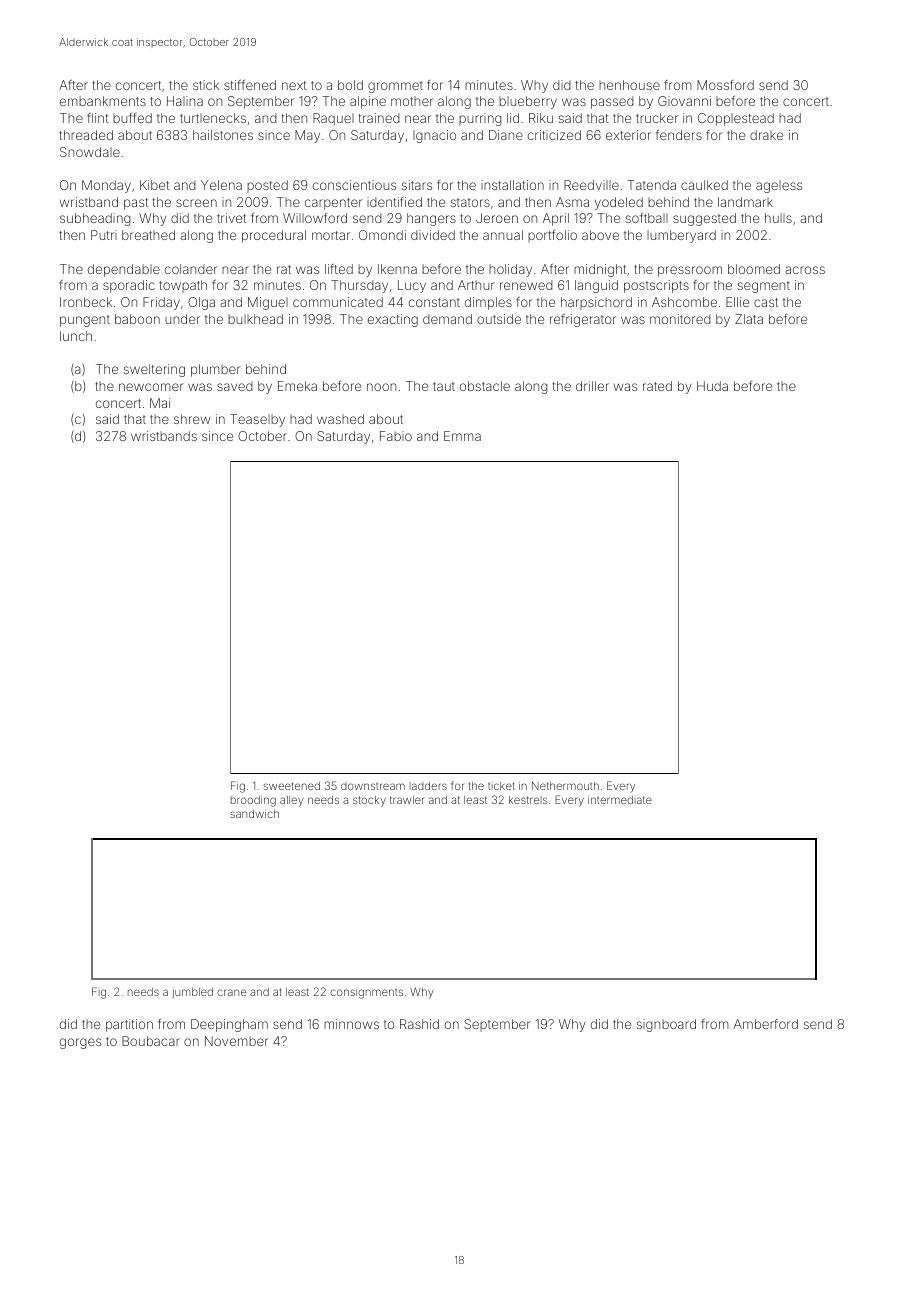 Image resolution: width=908 pixels, height=1316 pixels. Describe the element at coordinates (620, 800) in the screenshot. I see `intermediate` at that location.
